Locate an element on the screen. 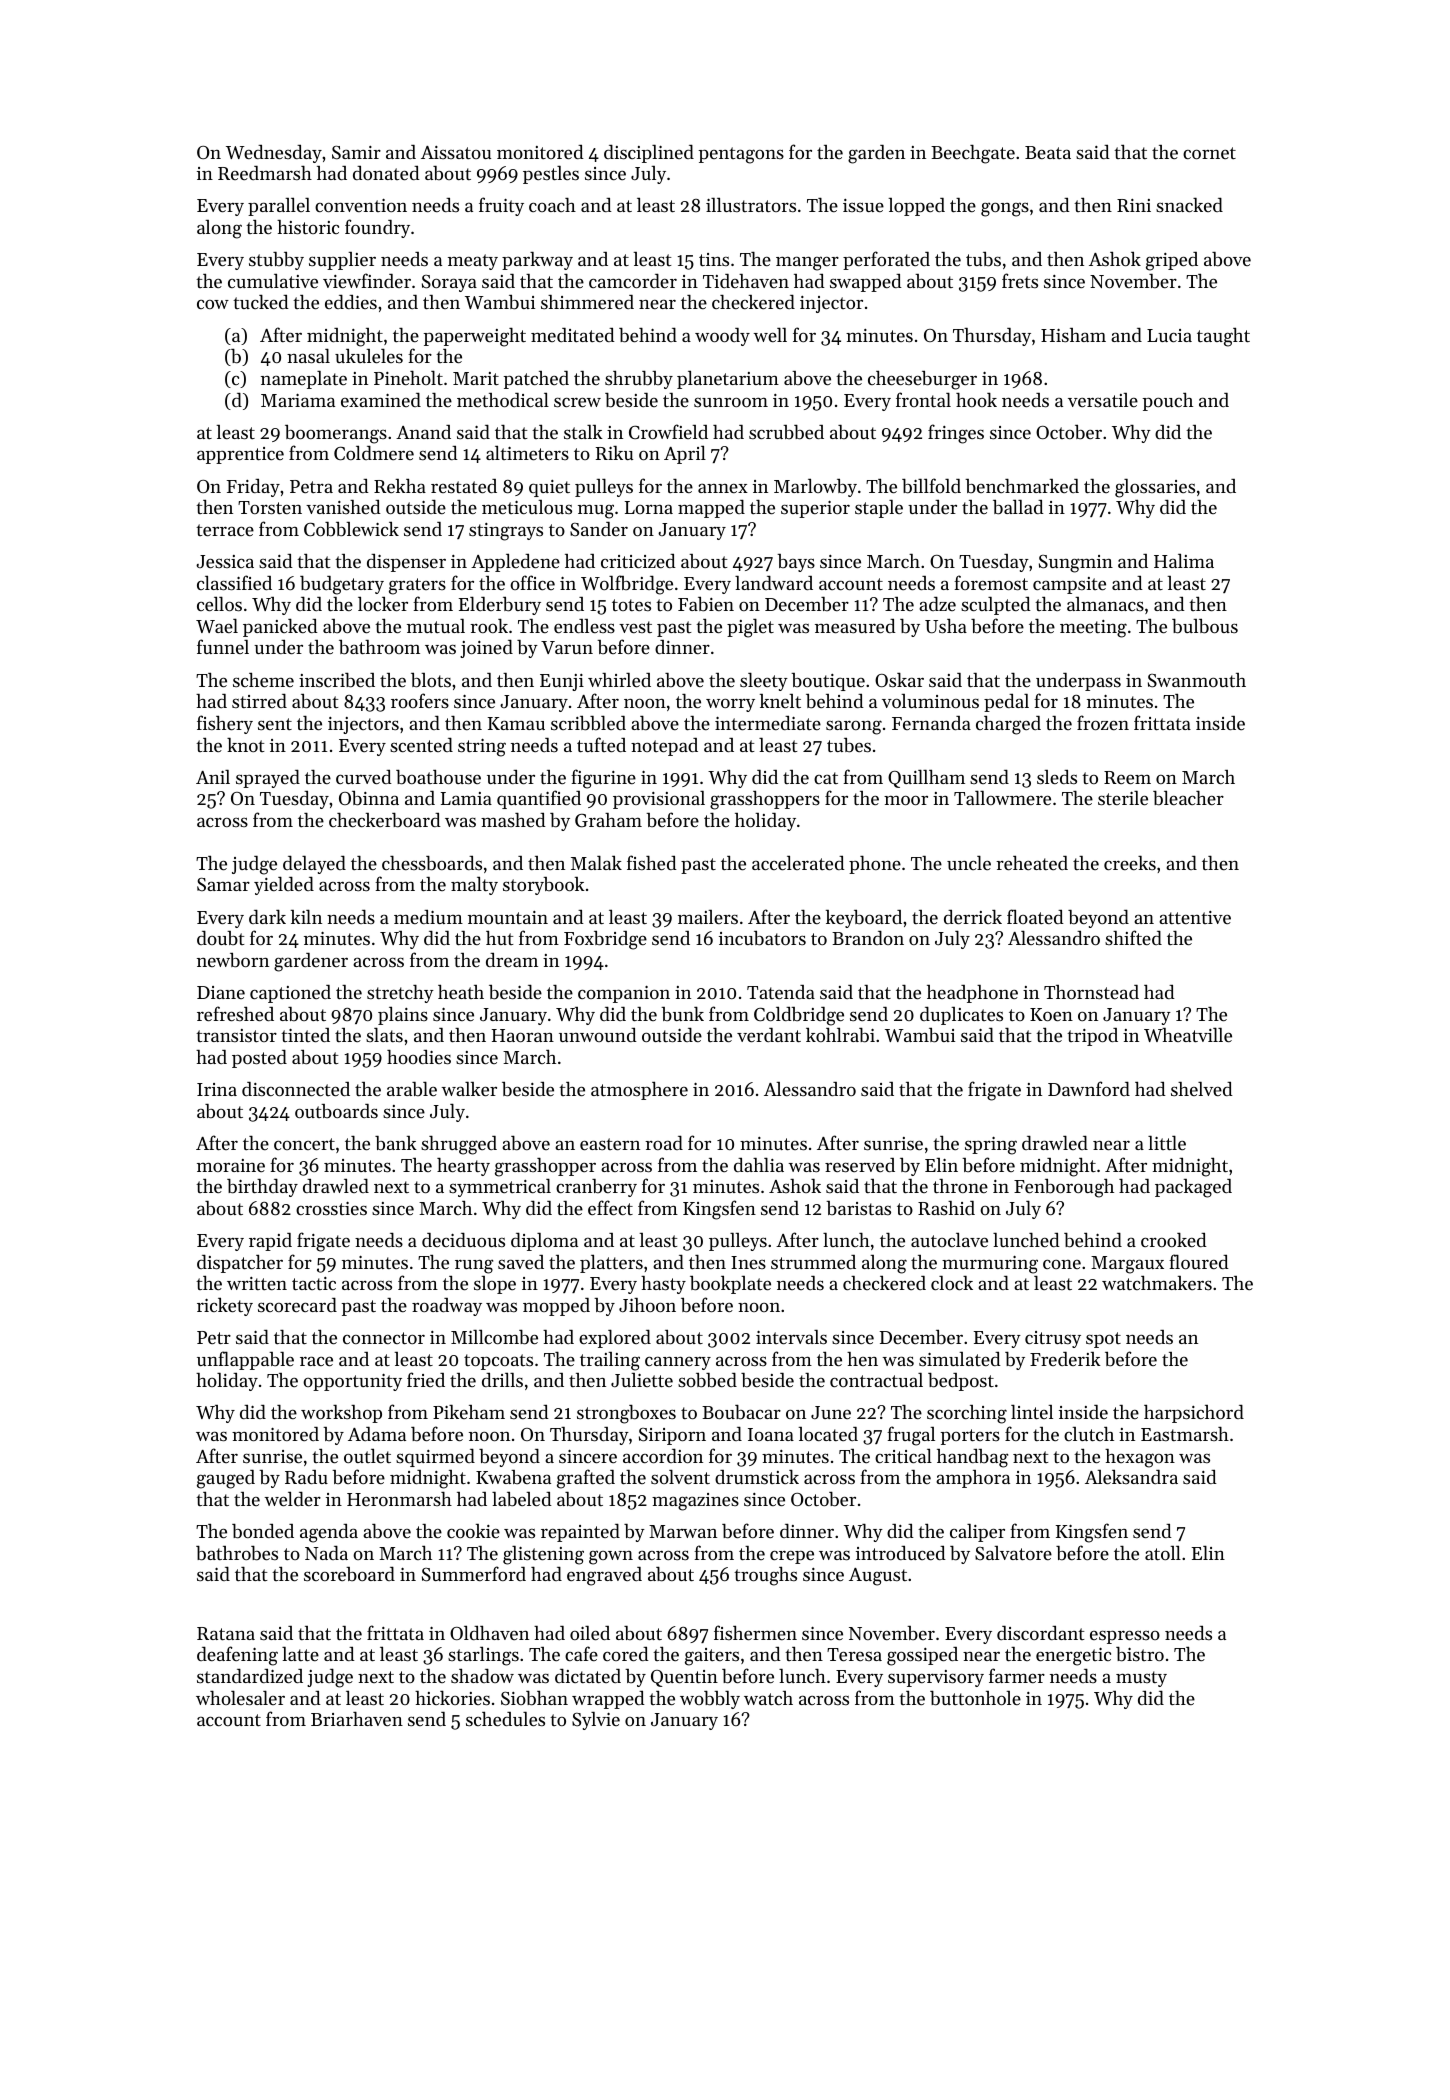 The height and width of the screenshot is (2100, 1450). malty is located at coordinates (474, 885).
